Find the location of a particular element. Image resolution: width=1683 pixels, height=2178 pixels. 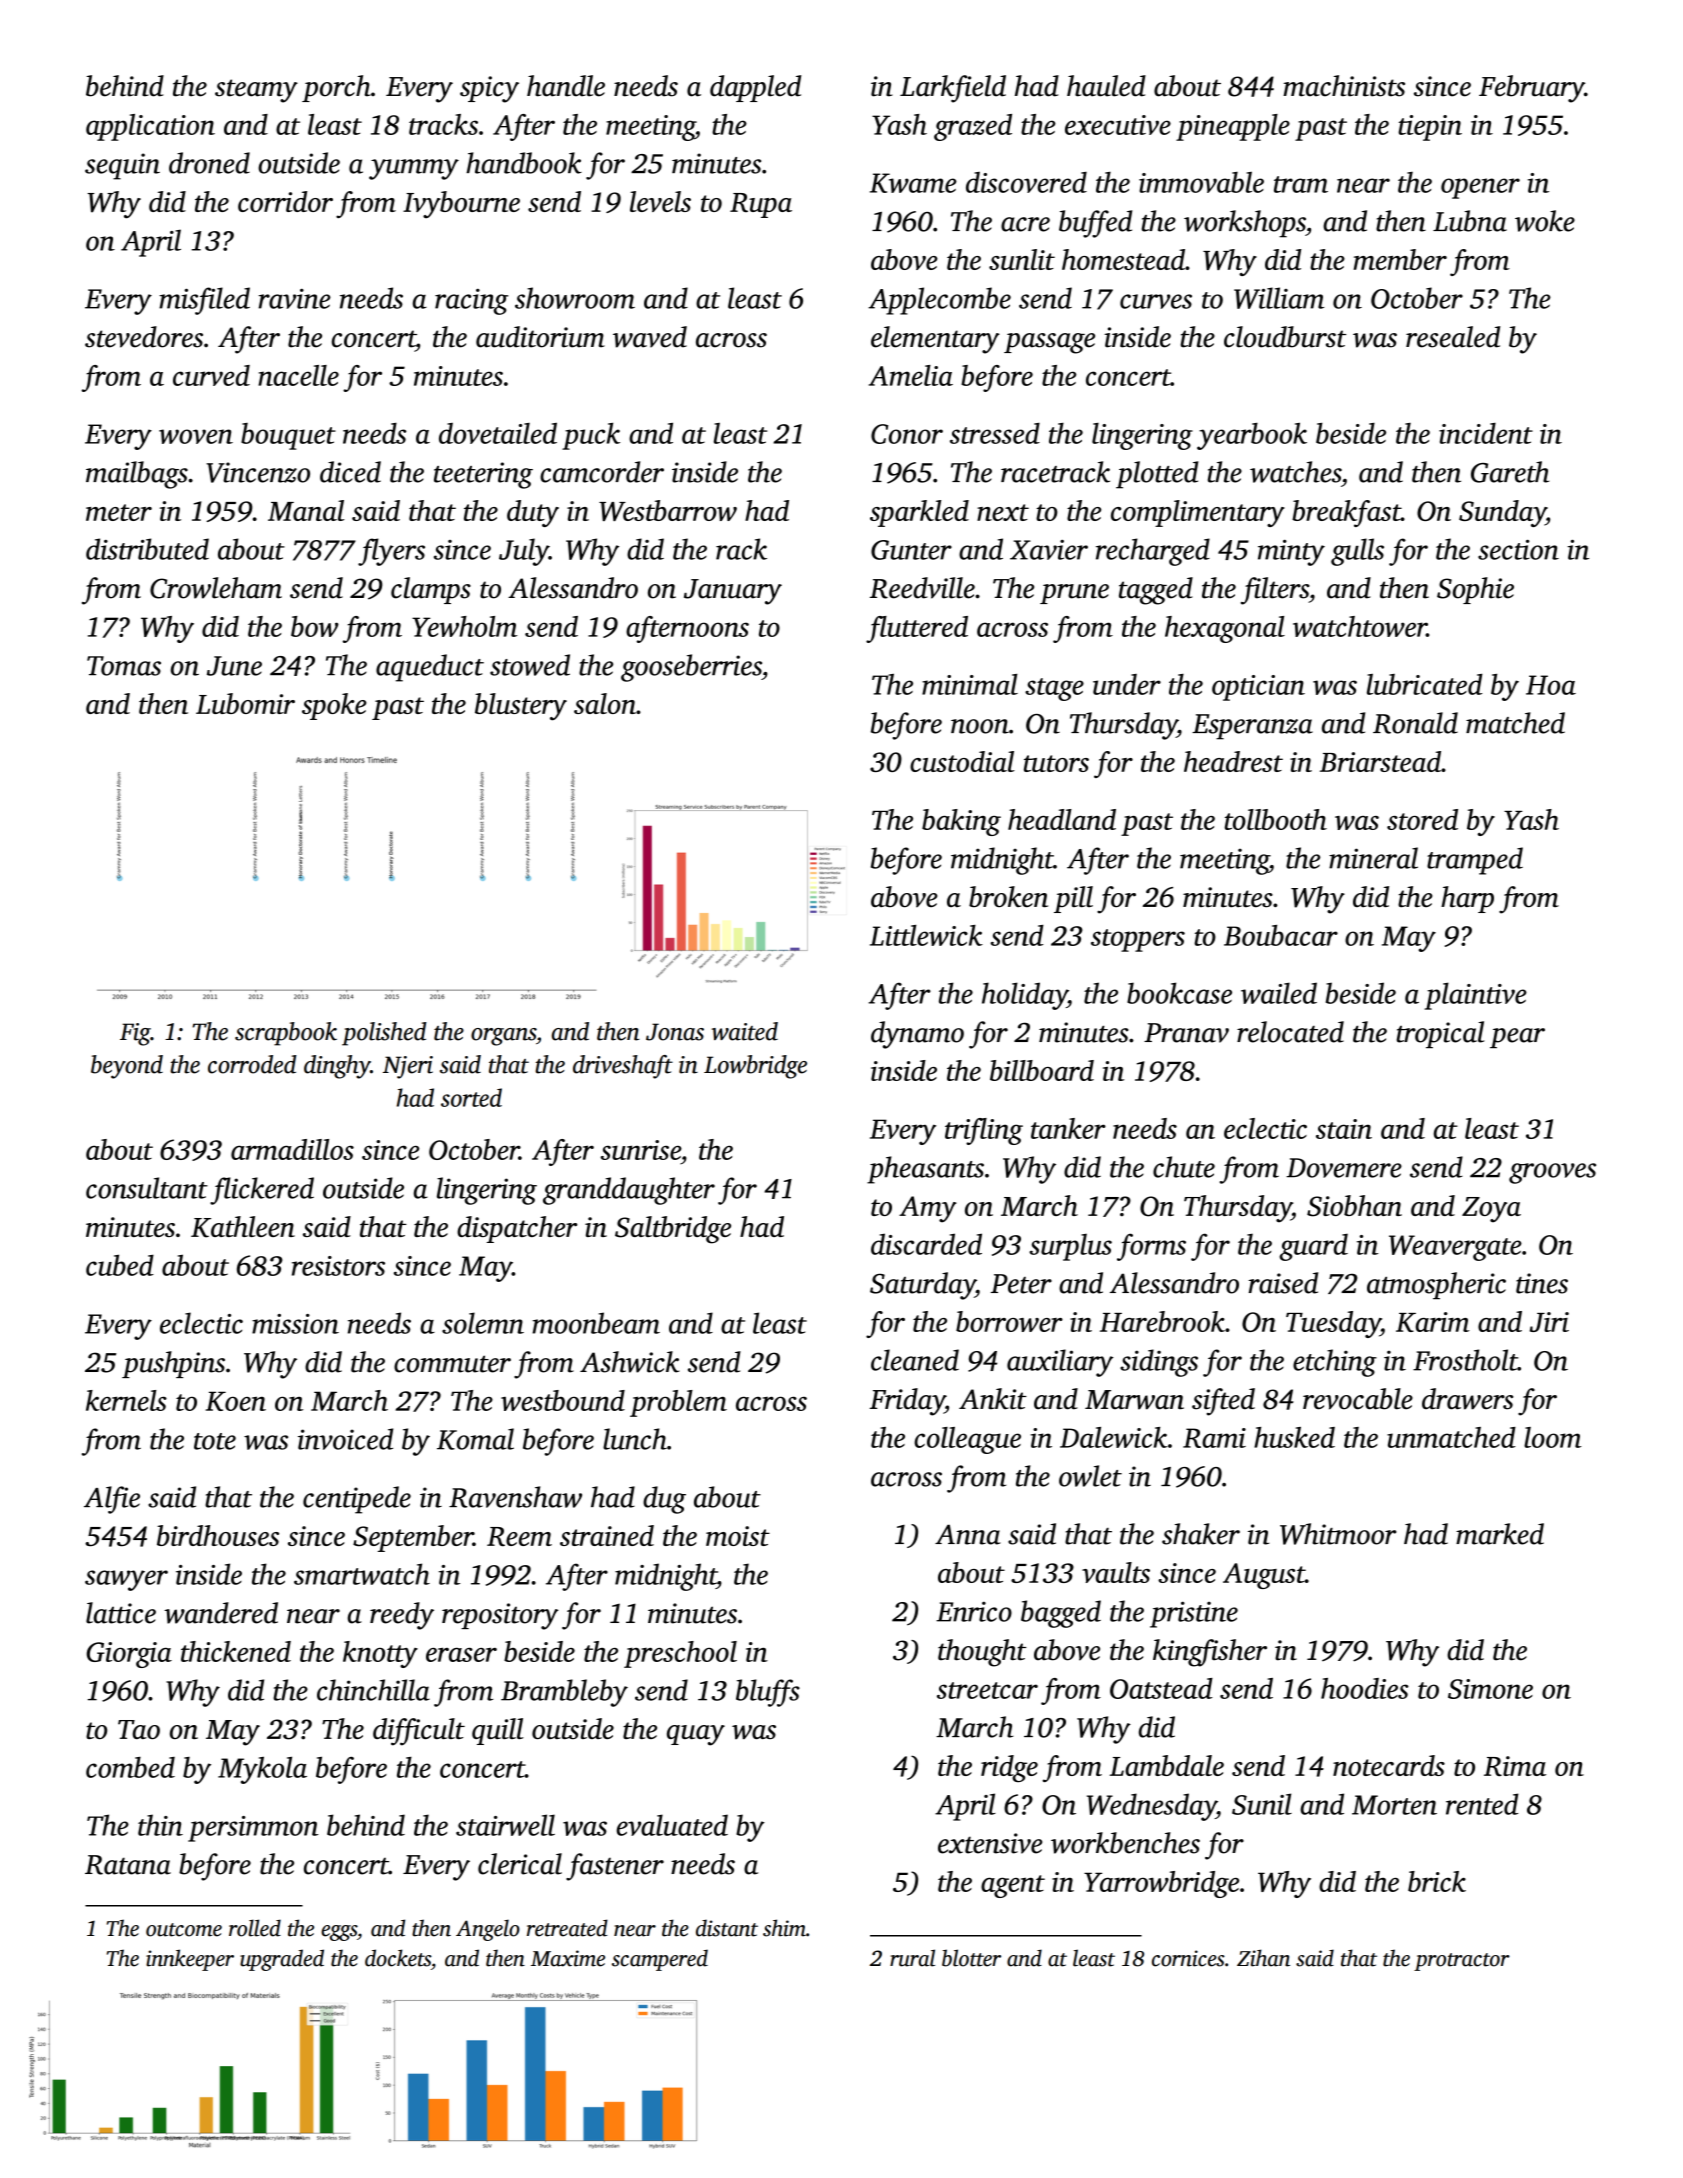

Larkfield is located at coordinates (953, 89).
